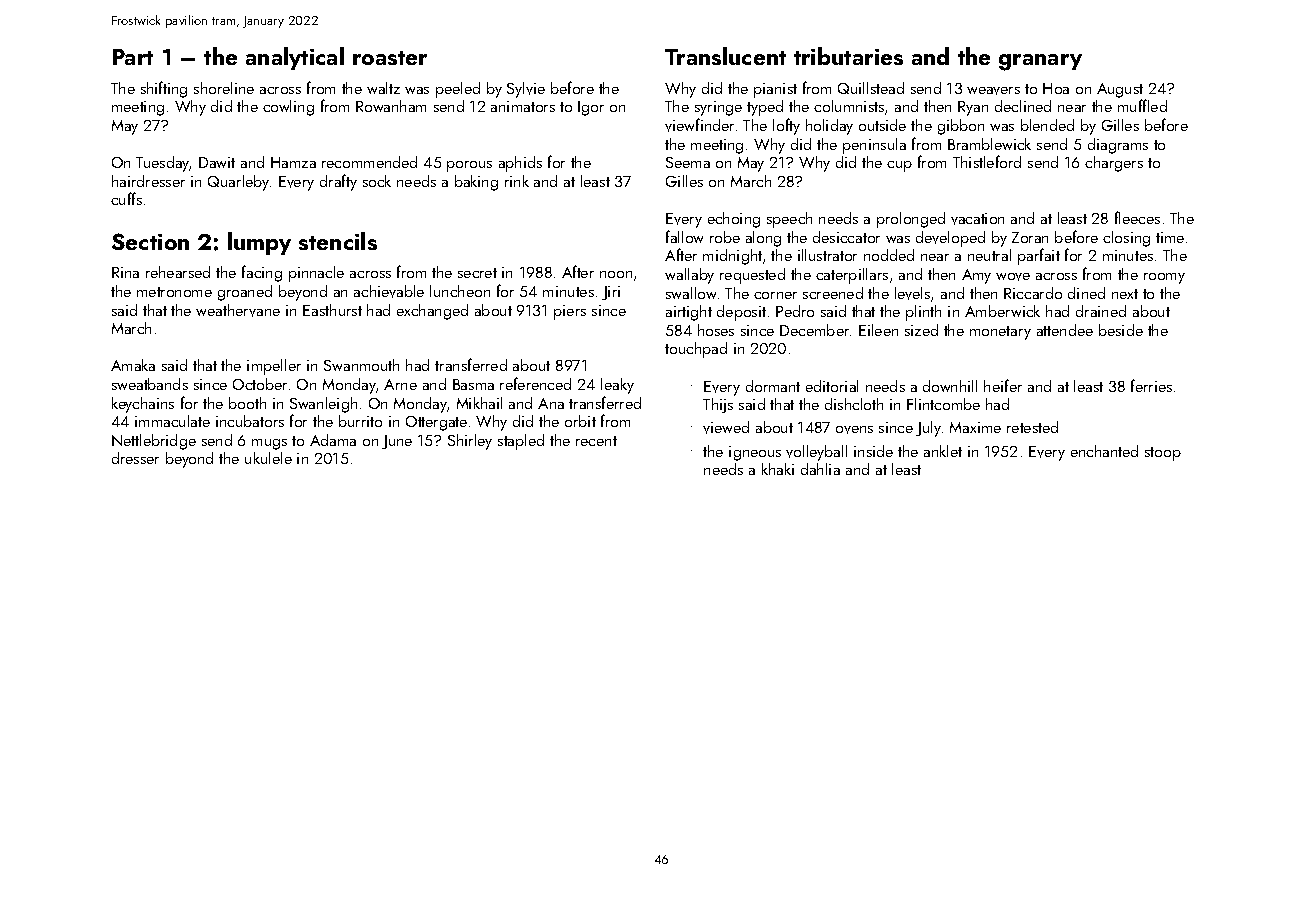 The width and height of the screenshot is (1308, 924). I want to click on cuffs, so click(126, 198).
